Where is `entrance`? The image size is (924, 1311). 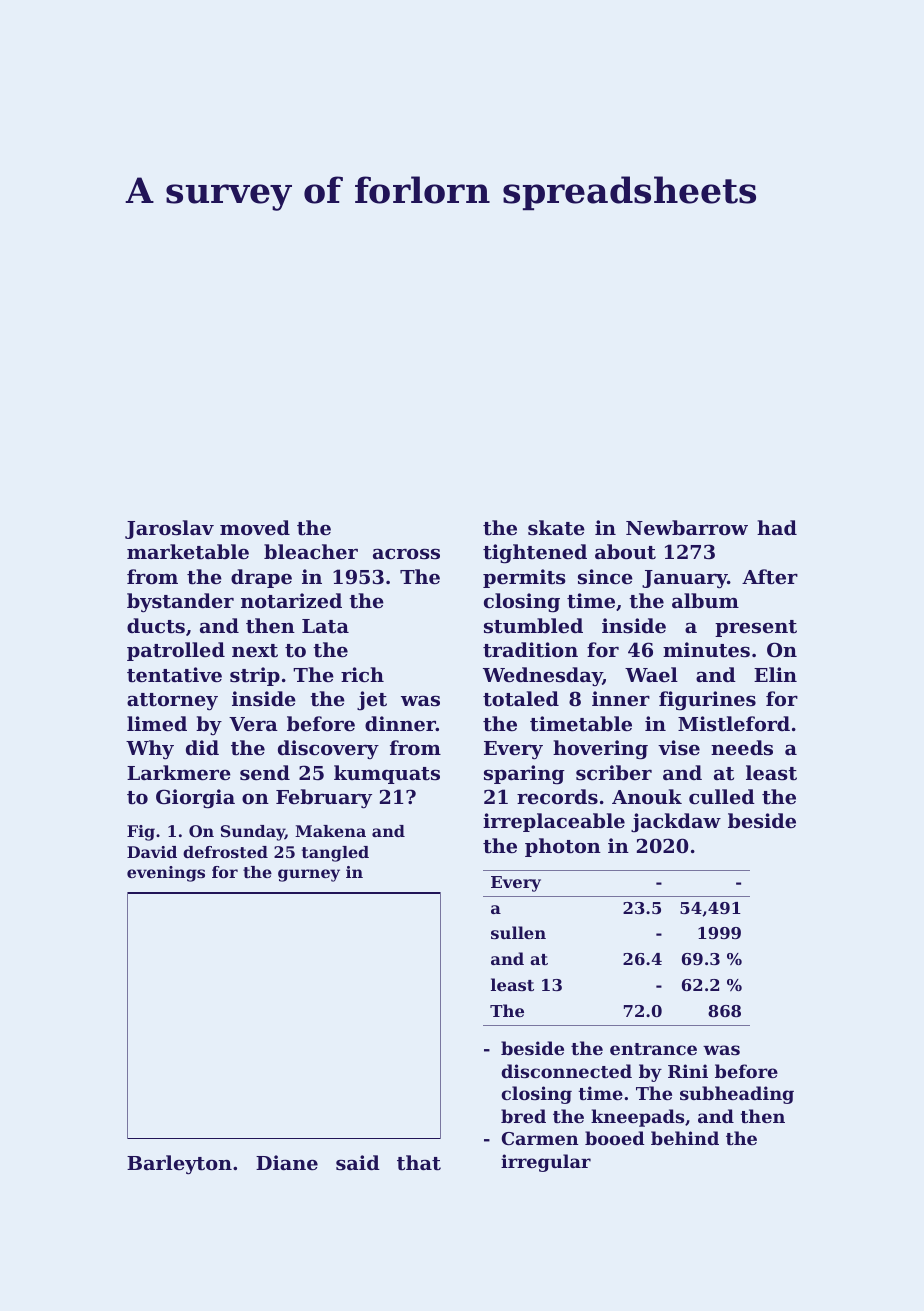 entrance is located at coordinates (653, 1049).
